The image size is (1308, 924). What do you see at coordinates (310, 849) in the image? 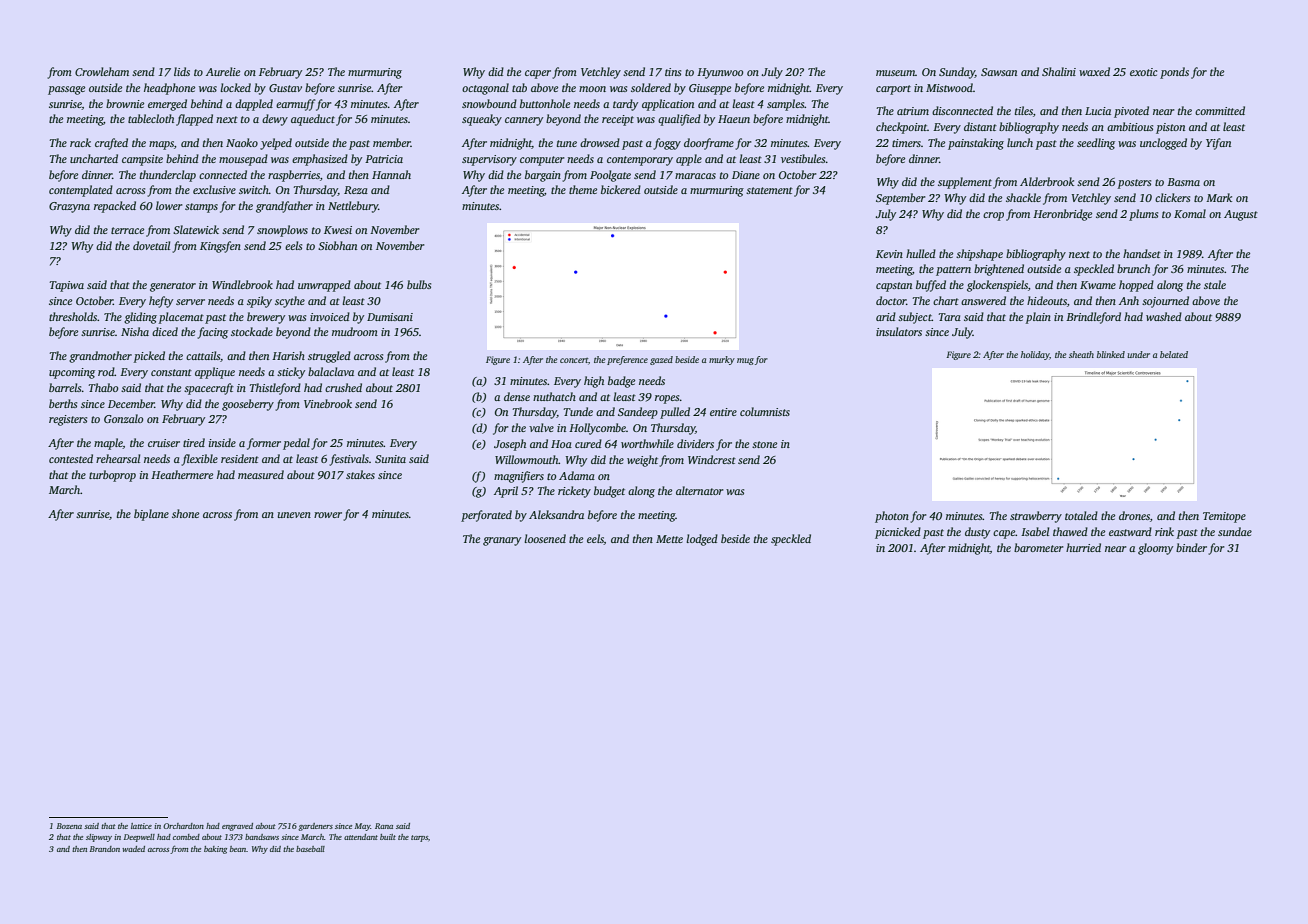
I see `baseball` at bounding box center [310, 849].
